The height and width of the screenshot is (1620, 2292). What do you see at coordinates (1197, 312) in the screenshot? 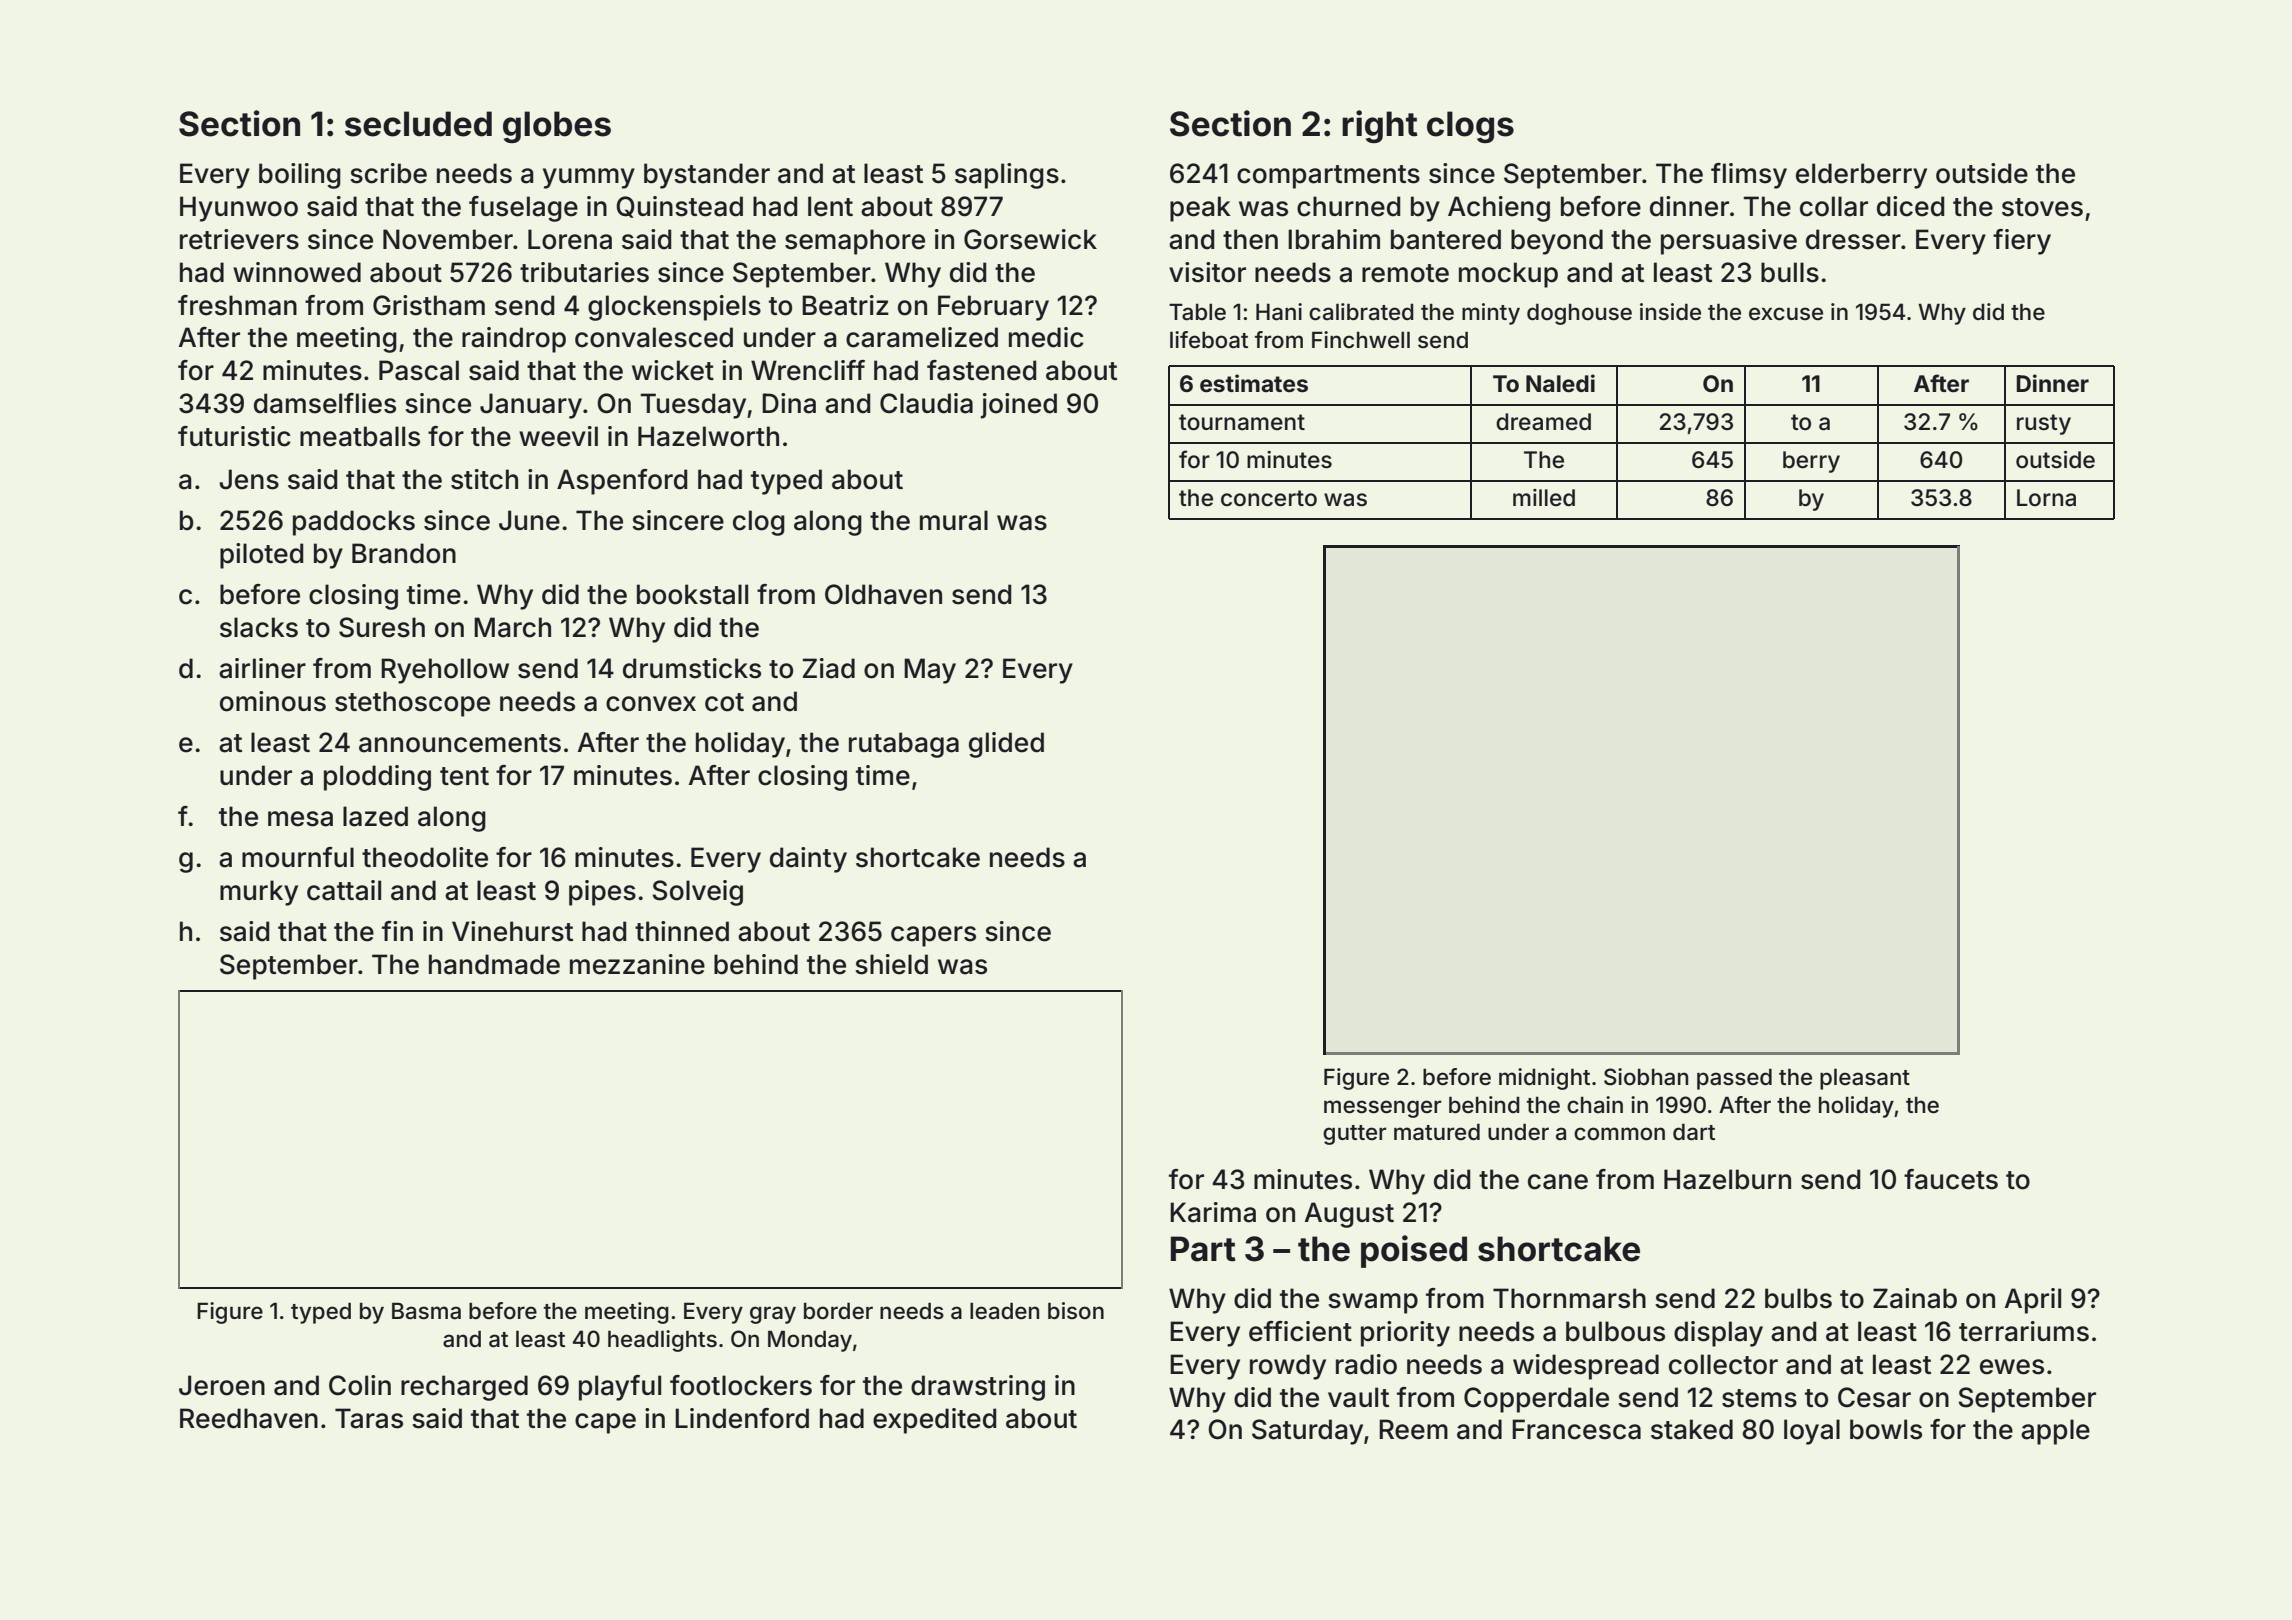
I see `Table` at bounding box center [1197, 312].
